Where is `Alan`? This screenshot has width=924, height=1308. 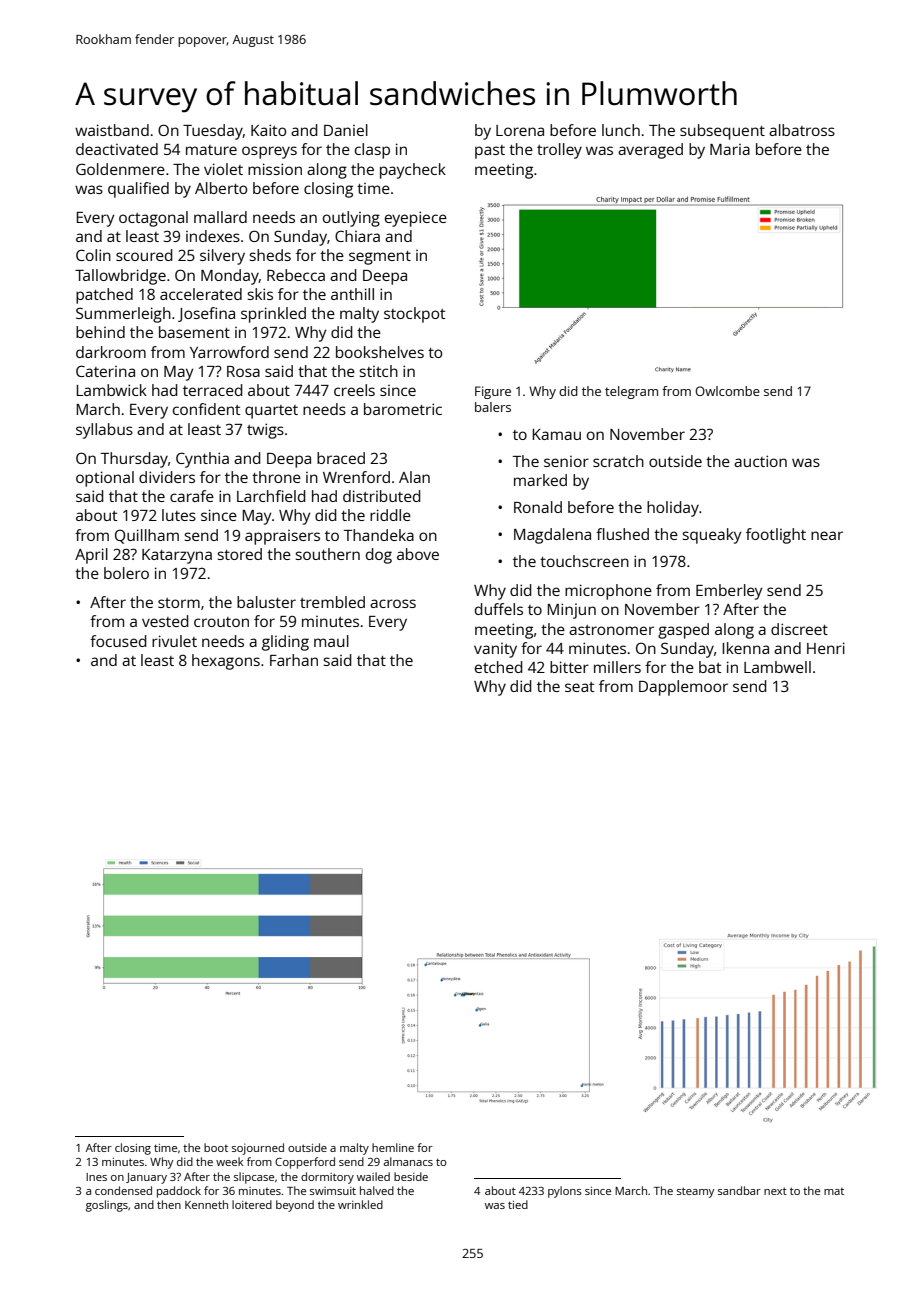 Alan is located at coordinates (414, 477).
